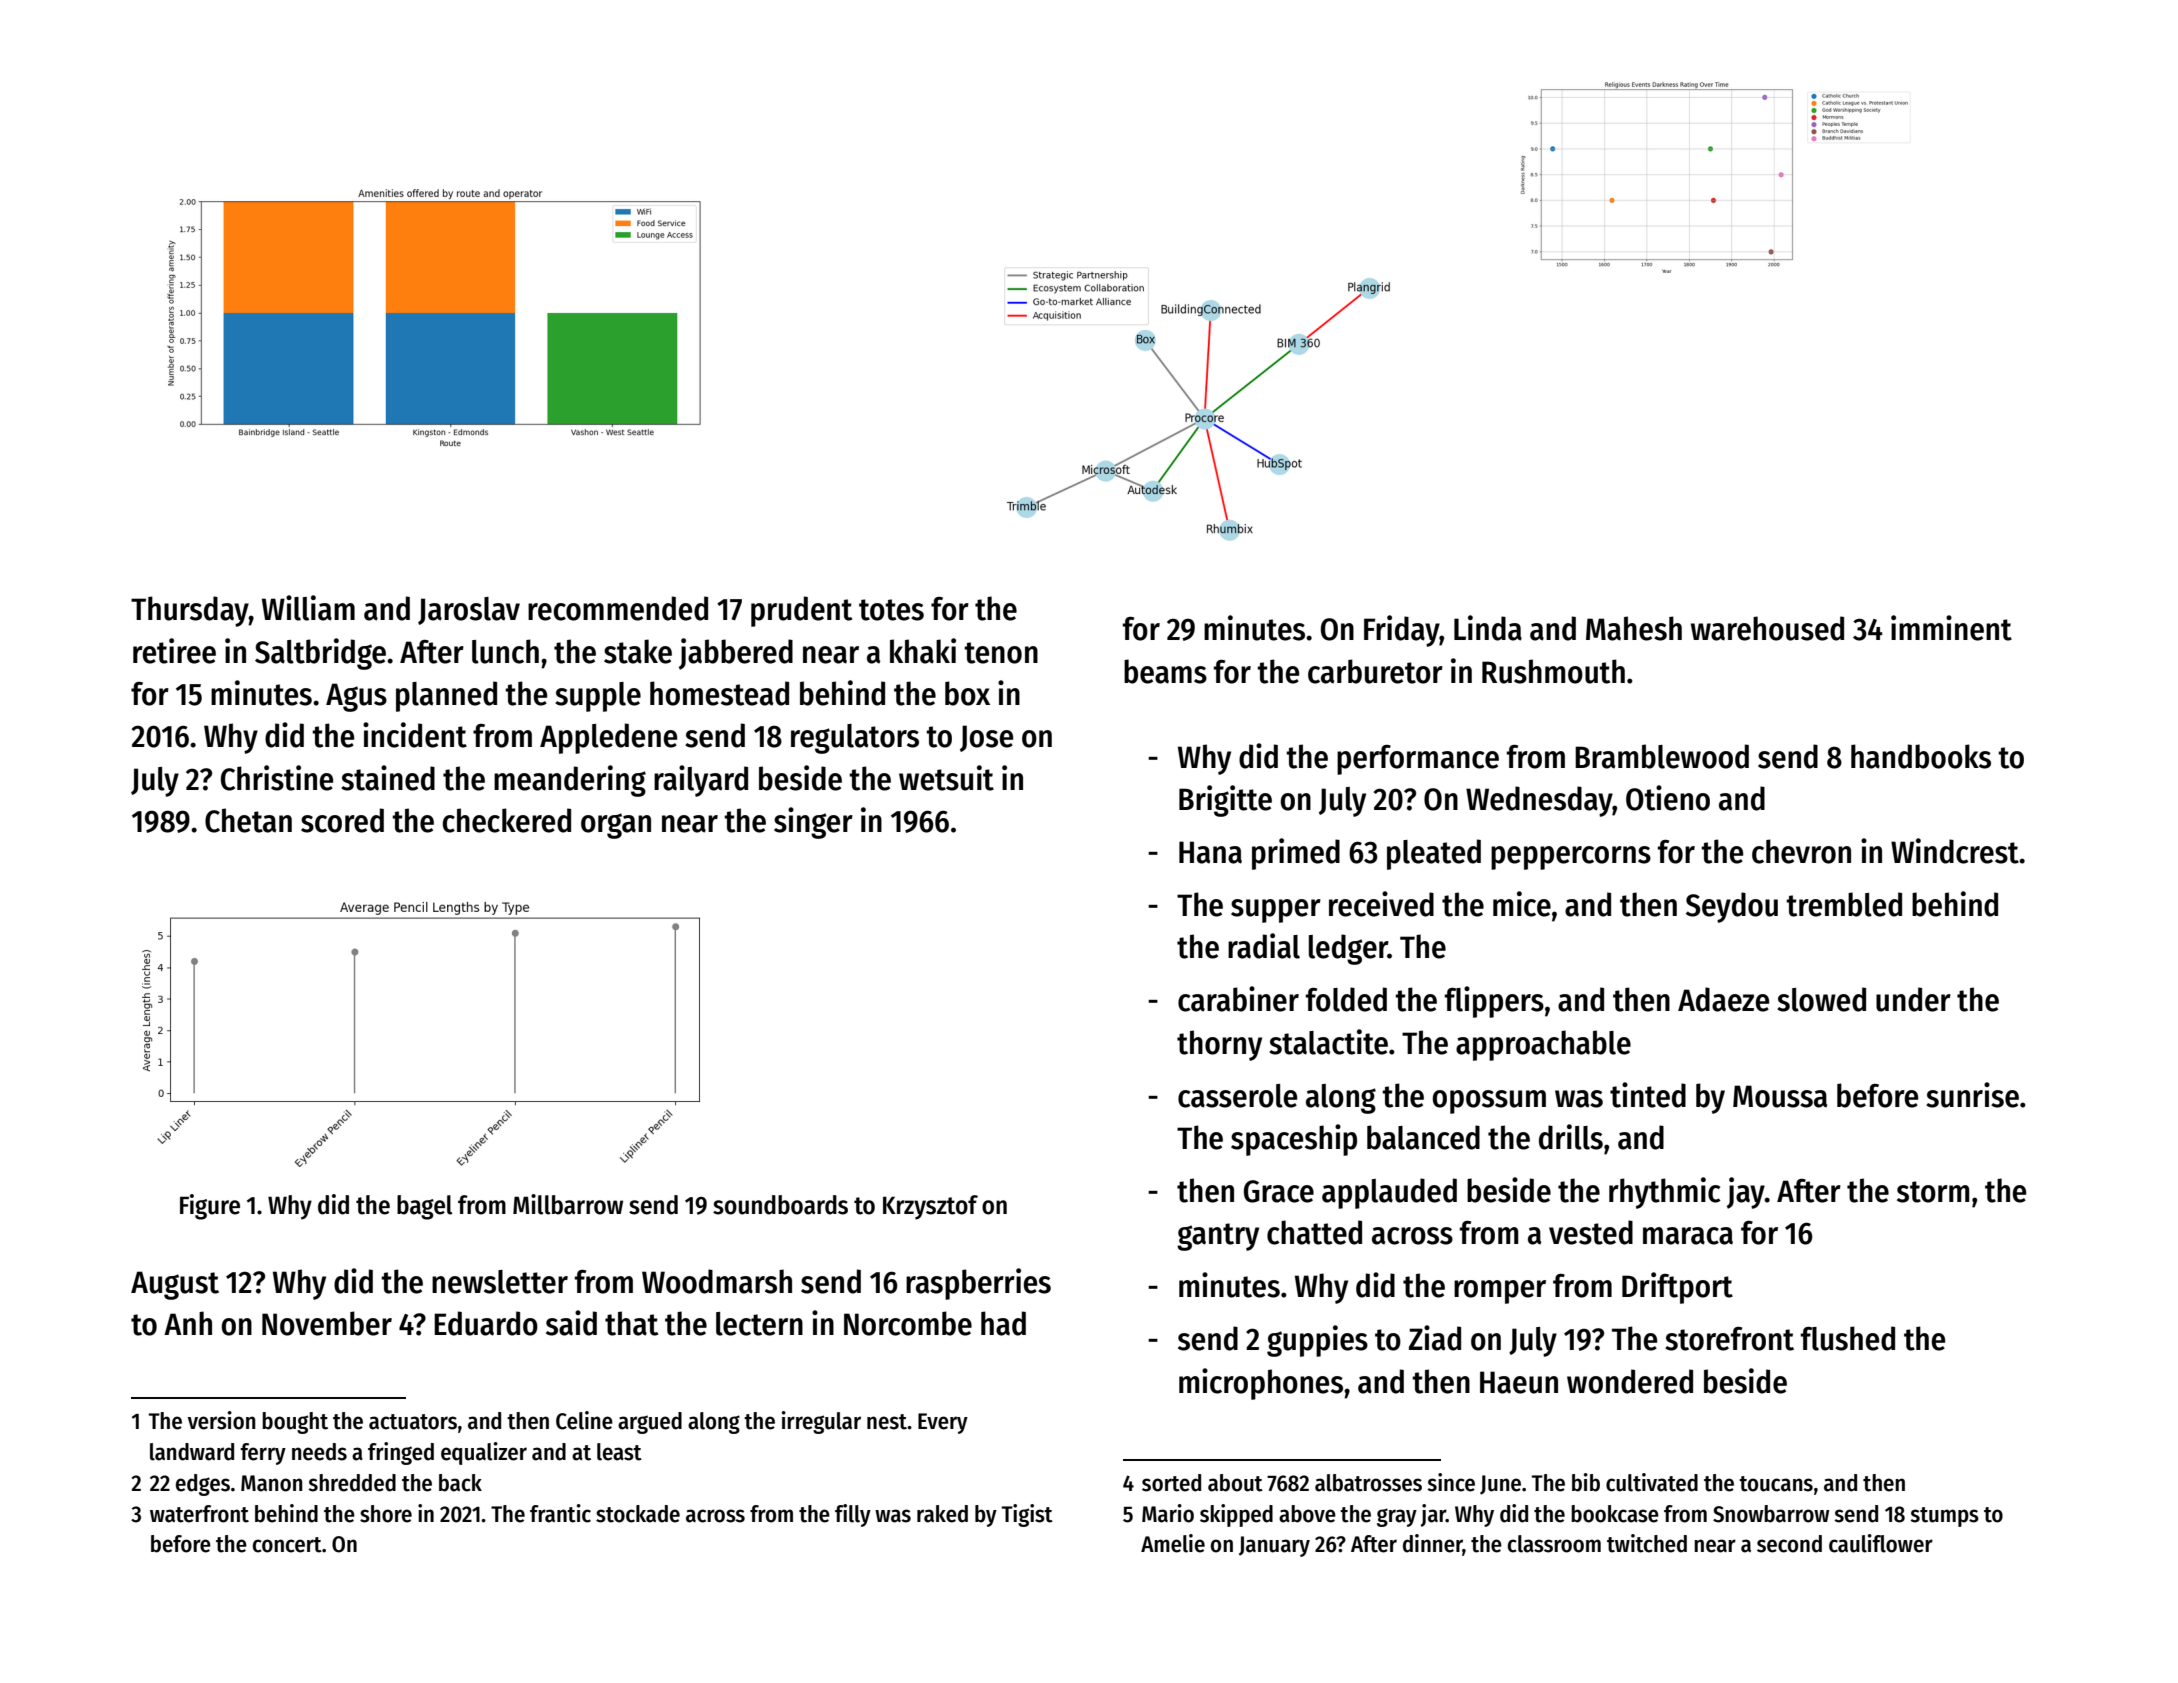 This screenshot has width=2178, height=1683. I want to click on bagel, so click(424, 1207).
